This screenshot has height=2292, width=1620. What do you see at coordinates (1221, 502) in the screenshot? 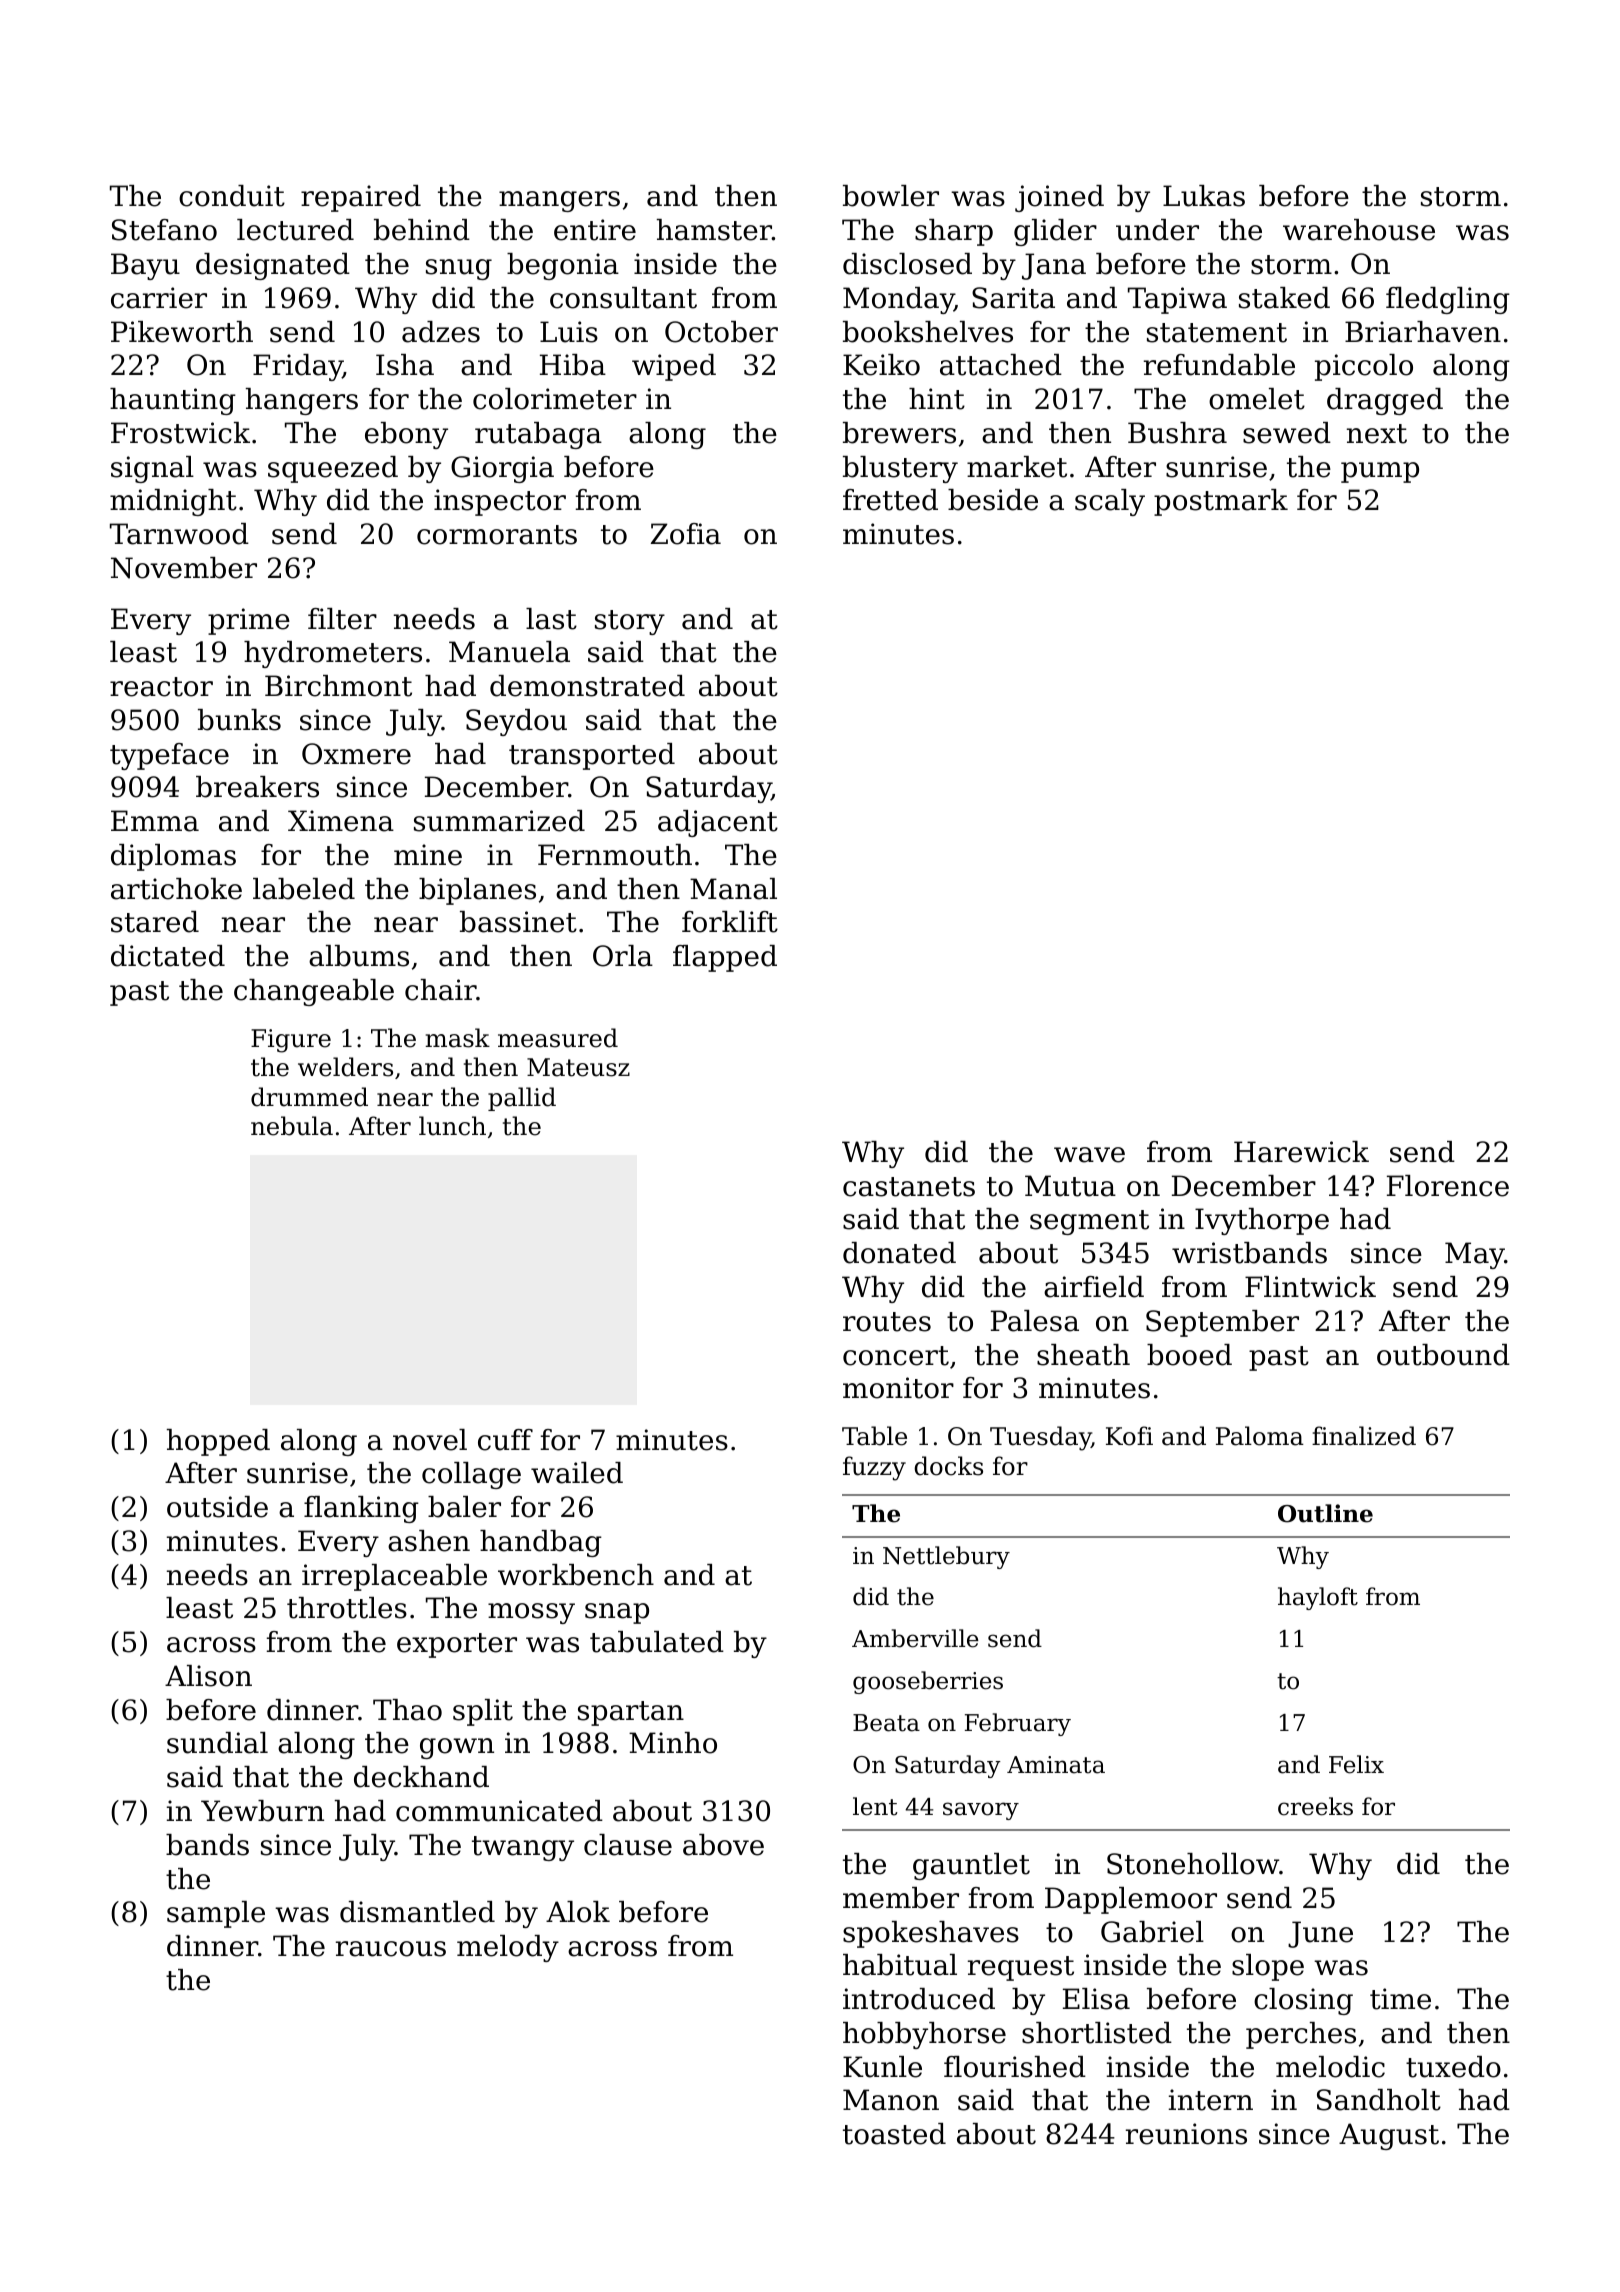
I see `postmark` at bounding box center [1221, 502].
